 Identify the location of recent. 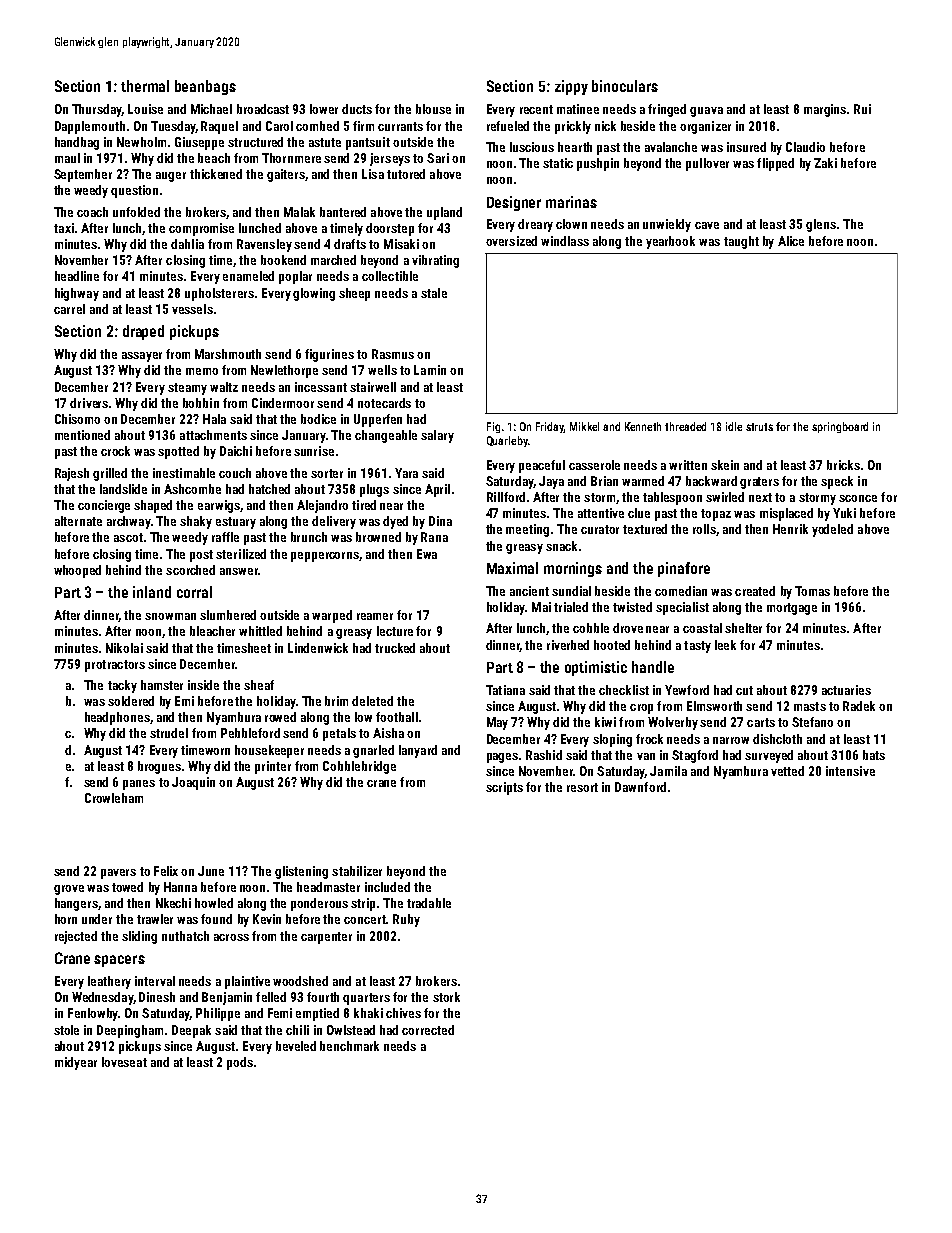
(536, 109).
